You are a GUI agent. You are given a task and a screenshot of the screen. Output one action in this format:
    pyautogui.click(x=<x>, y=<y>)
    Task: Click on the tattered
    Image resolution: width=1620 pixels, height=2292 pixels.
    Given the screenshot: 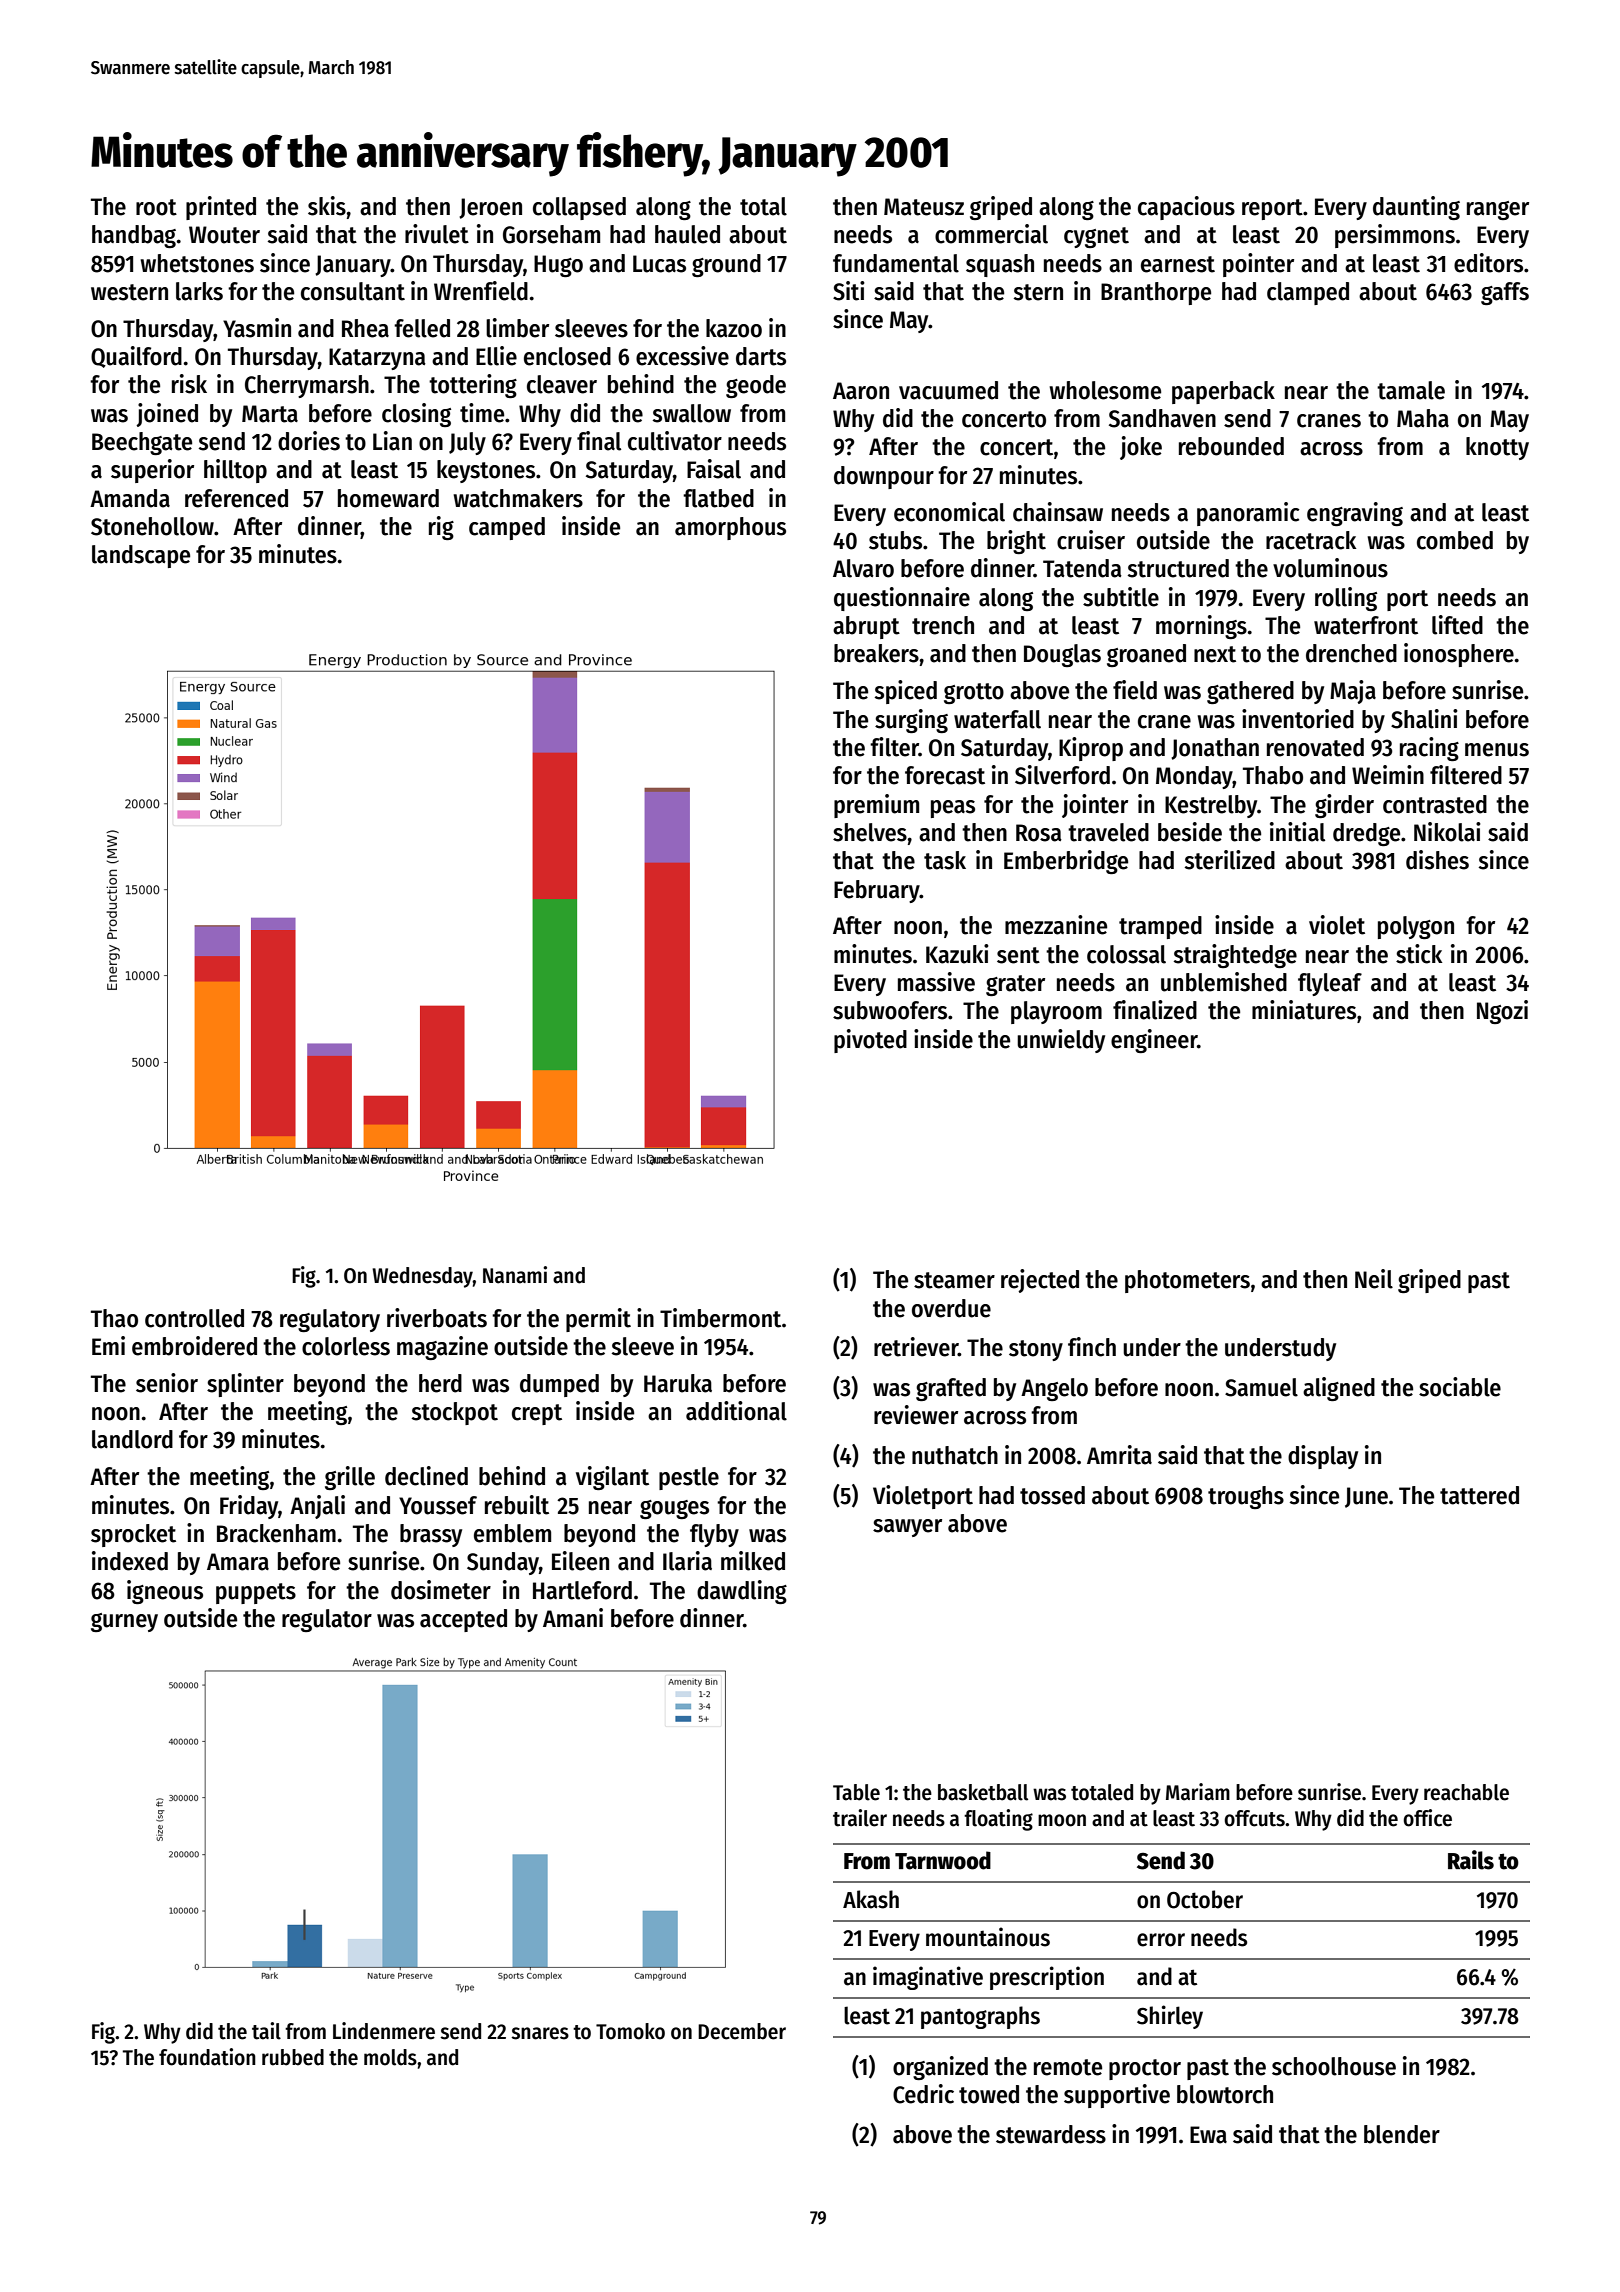 What is the action you would take?
    pyautogui.click(x=1479, y=1495)
